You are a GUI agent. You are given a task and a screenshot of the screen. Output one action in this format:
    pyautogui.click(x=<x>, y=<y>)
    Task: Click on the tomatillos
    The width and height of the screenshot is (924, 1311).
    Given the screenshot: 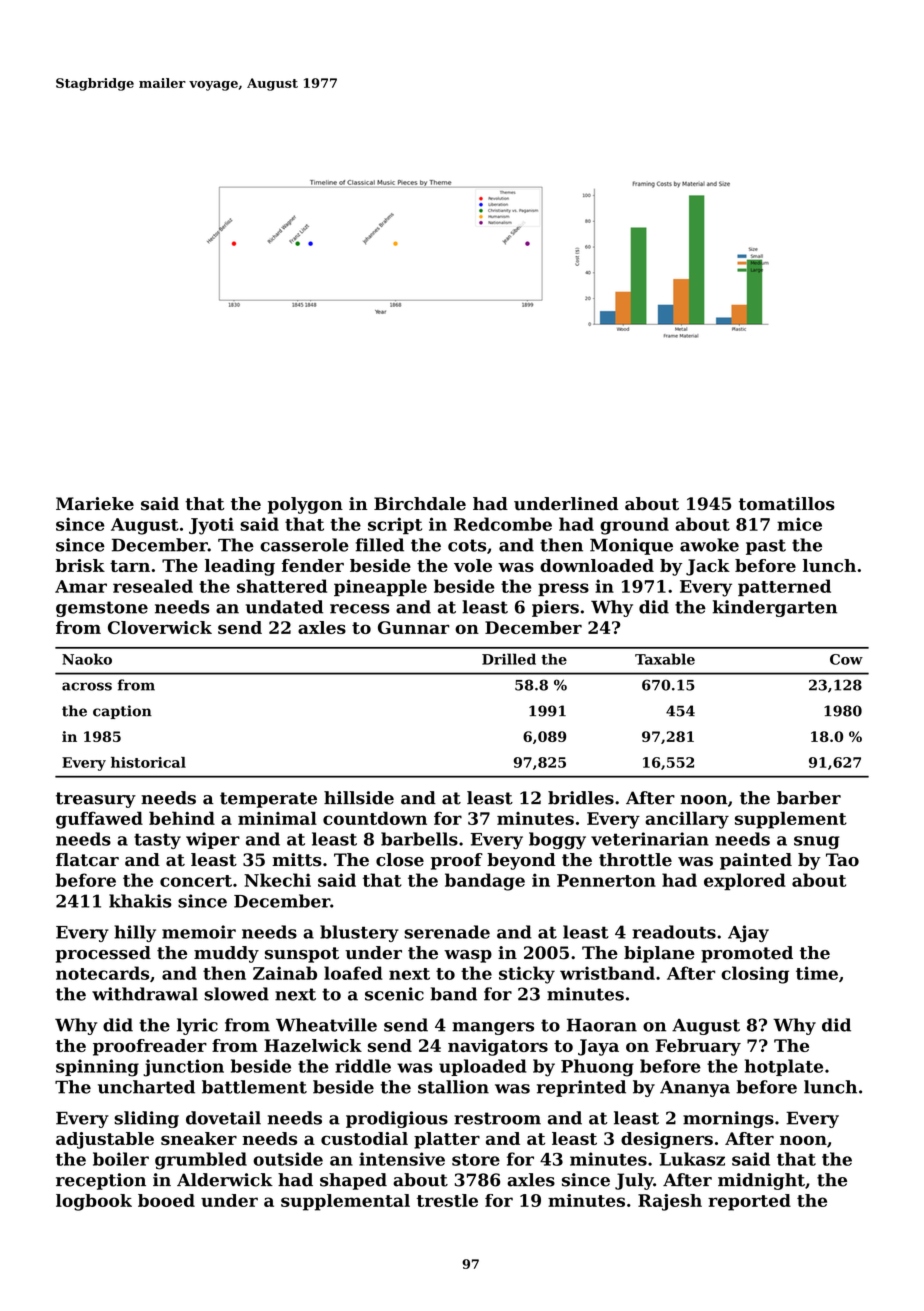 What is the action you would take?
    pyautogui.click(x=787, y=504)
